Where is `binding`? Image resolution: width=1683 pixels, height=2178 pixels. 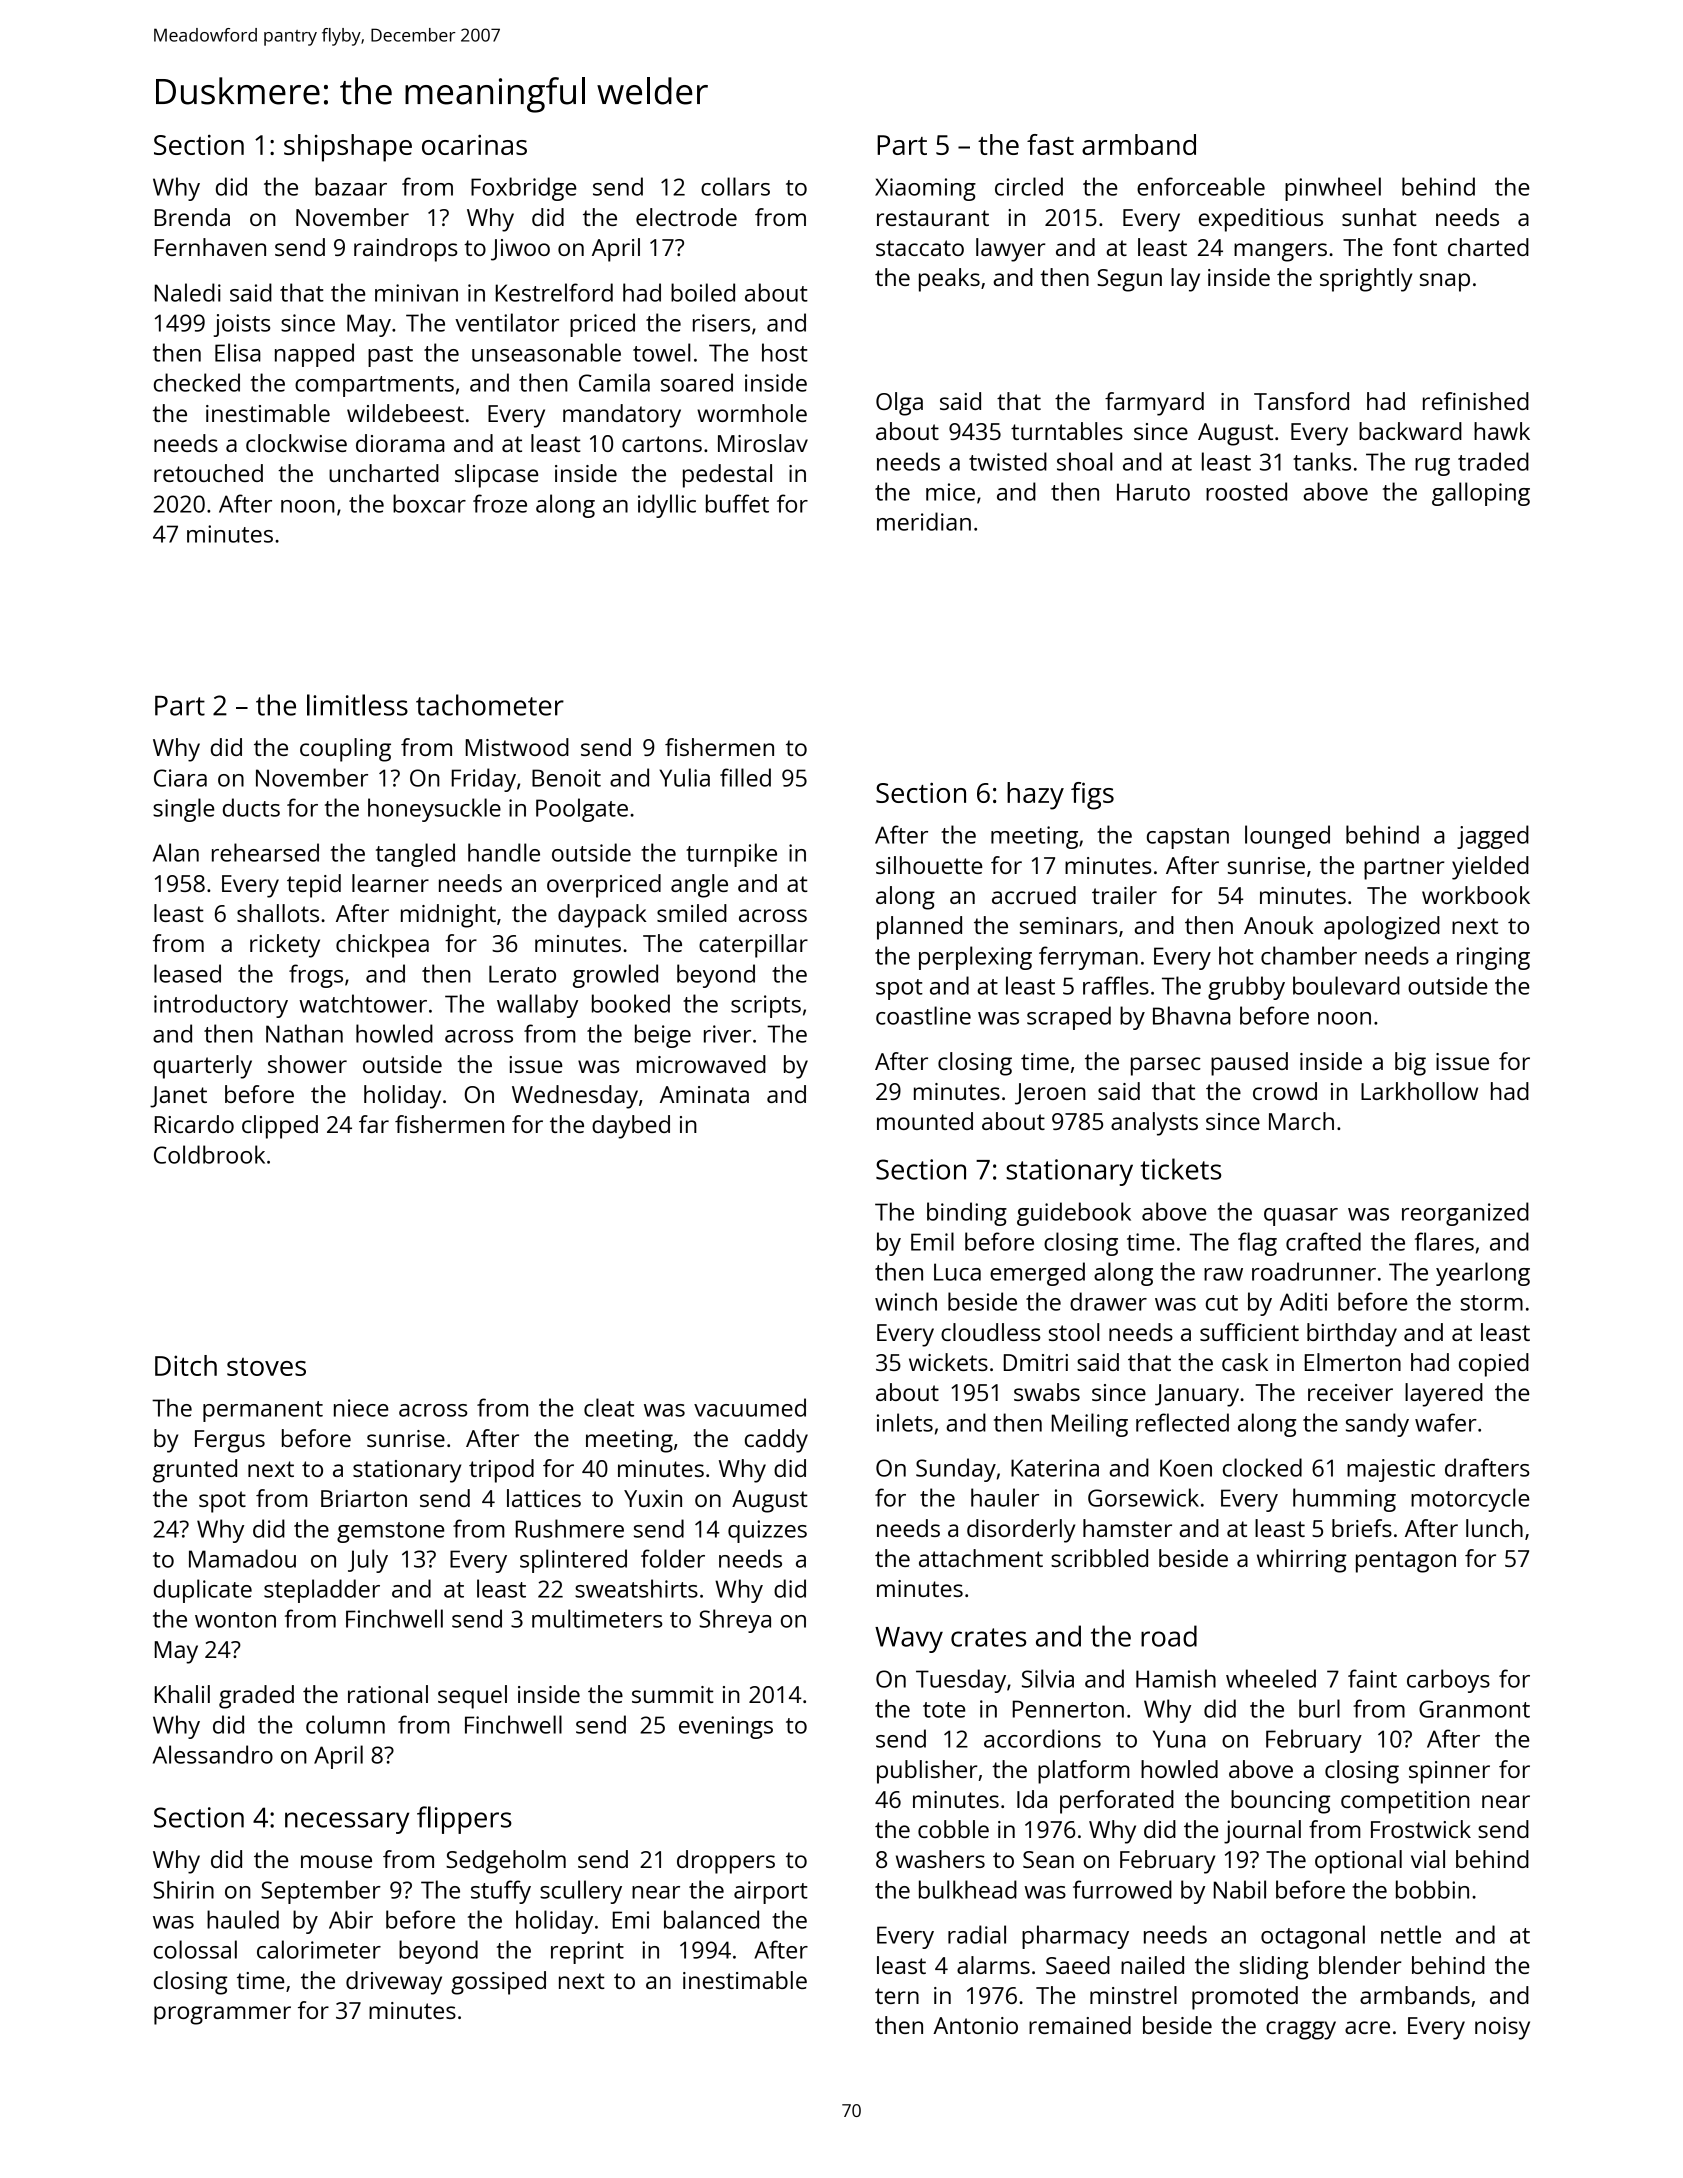 binding is located at coordinates (967, 1214).
